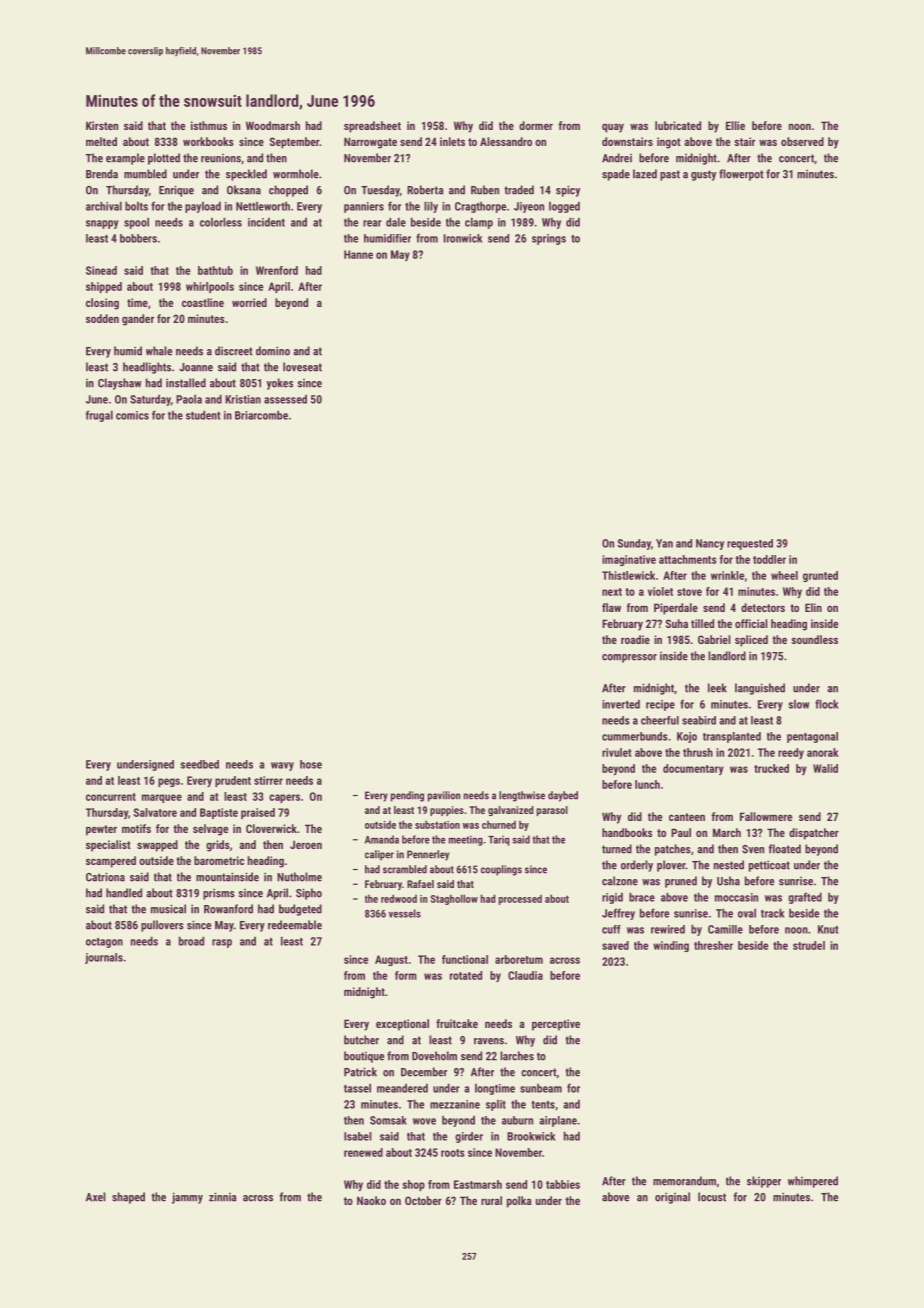 This image has width=924, height=1308. I want to click on springs, so click(549, 239).
